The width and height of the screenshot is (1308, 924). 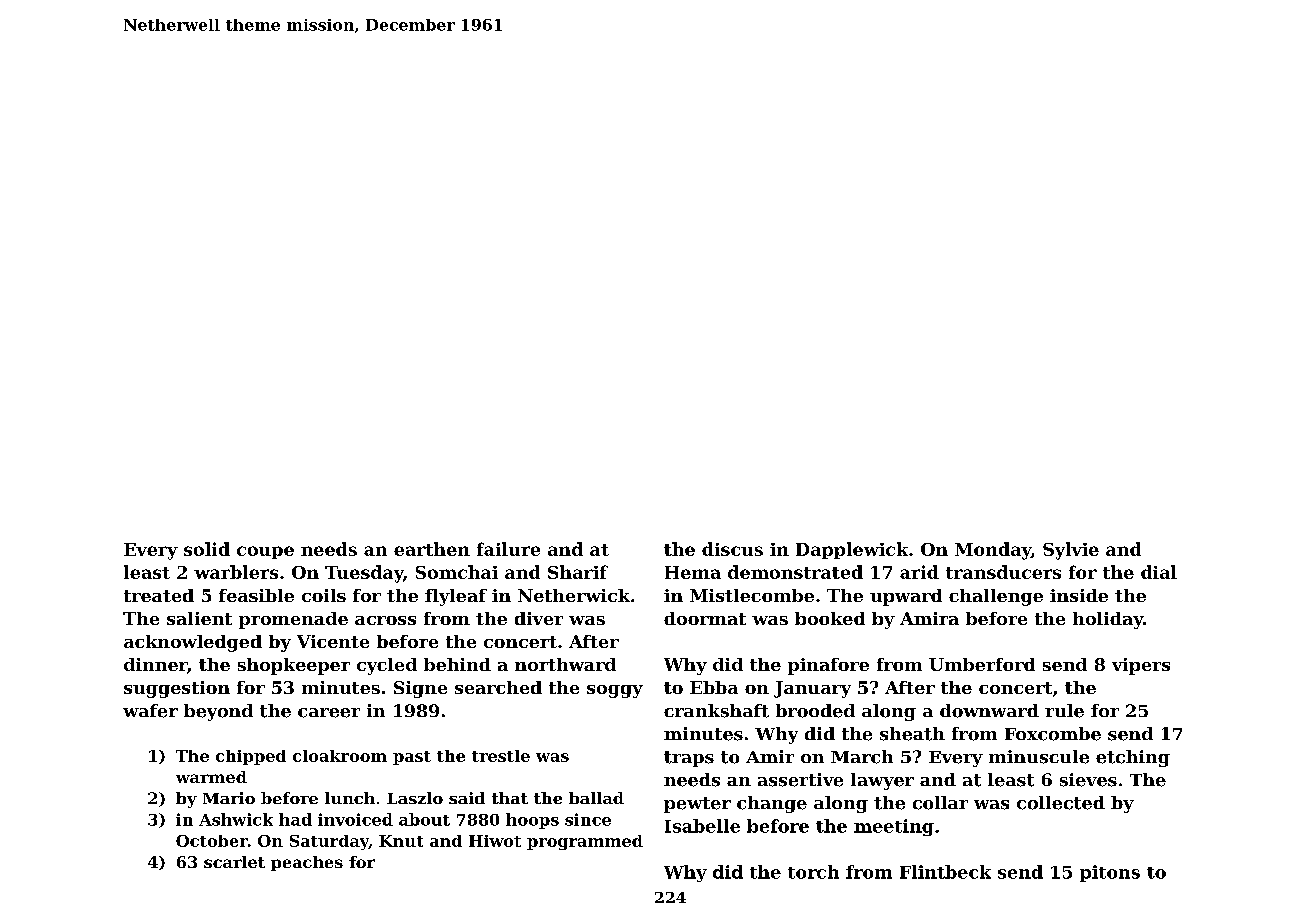 What do you see at coordinates (199, 618) in the screenshot?
I see `salient` at bounding box center [199, 618].
